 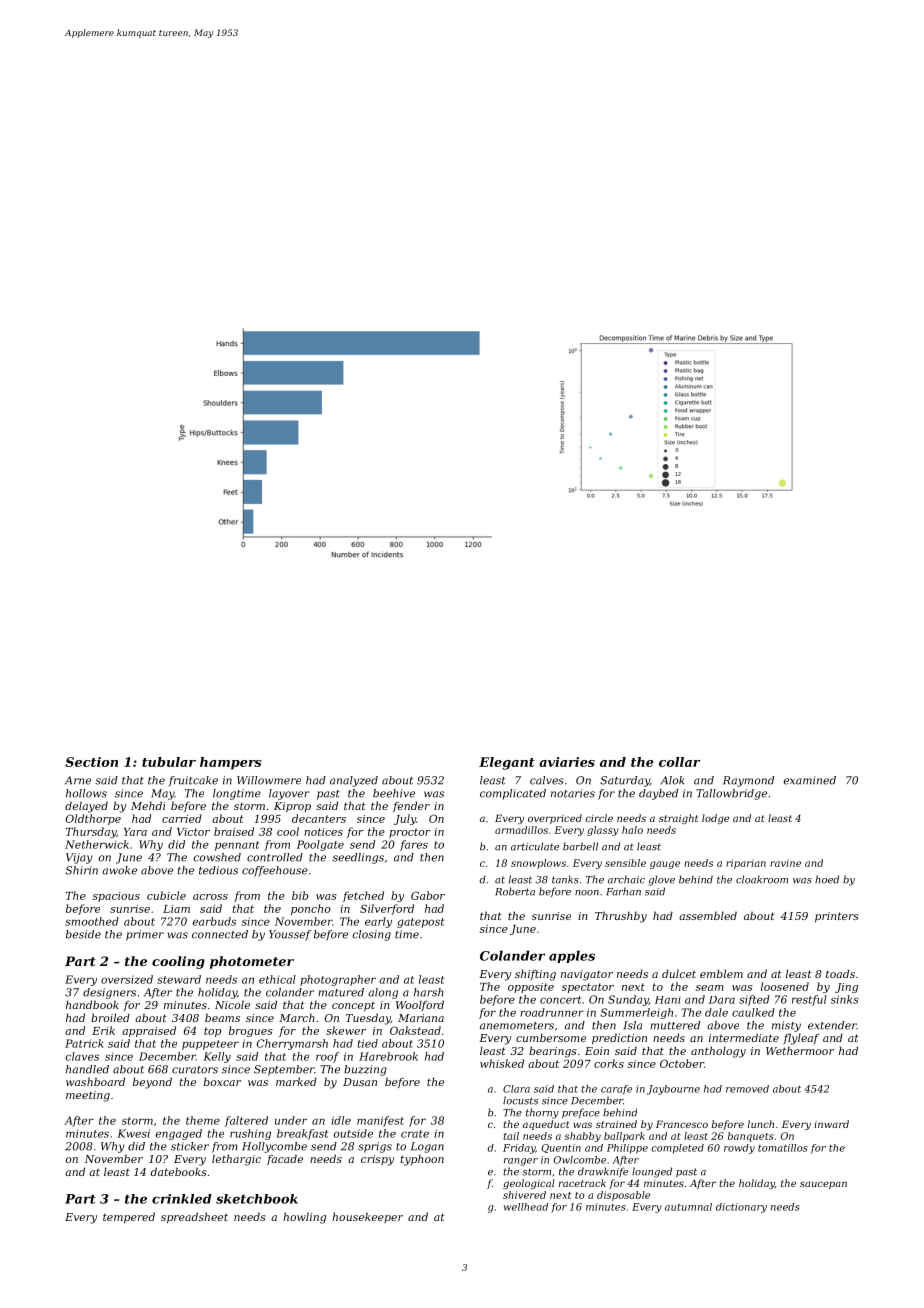 What do you see at coordinates (103, 1030) in the screenshot?
I see `Erik` at bounding box center [103, 1030].
